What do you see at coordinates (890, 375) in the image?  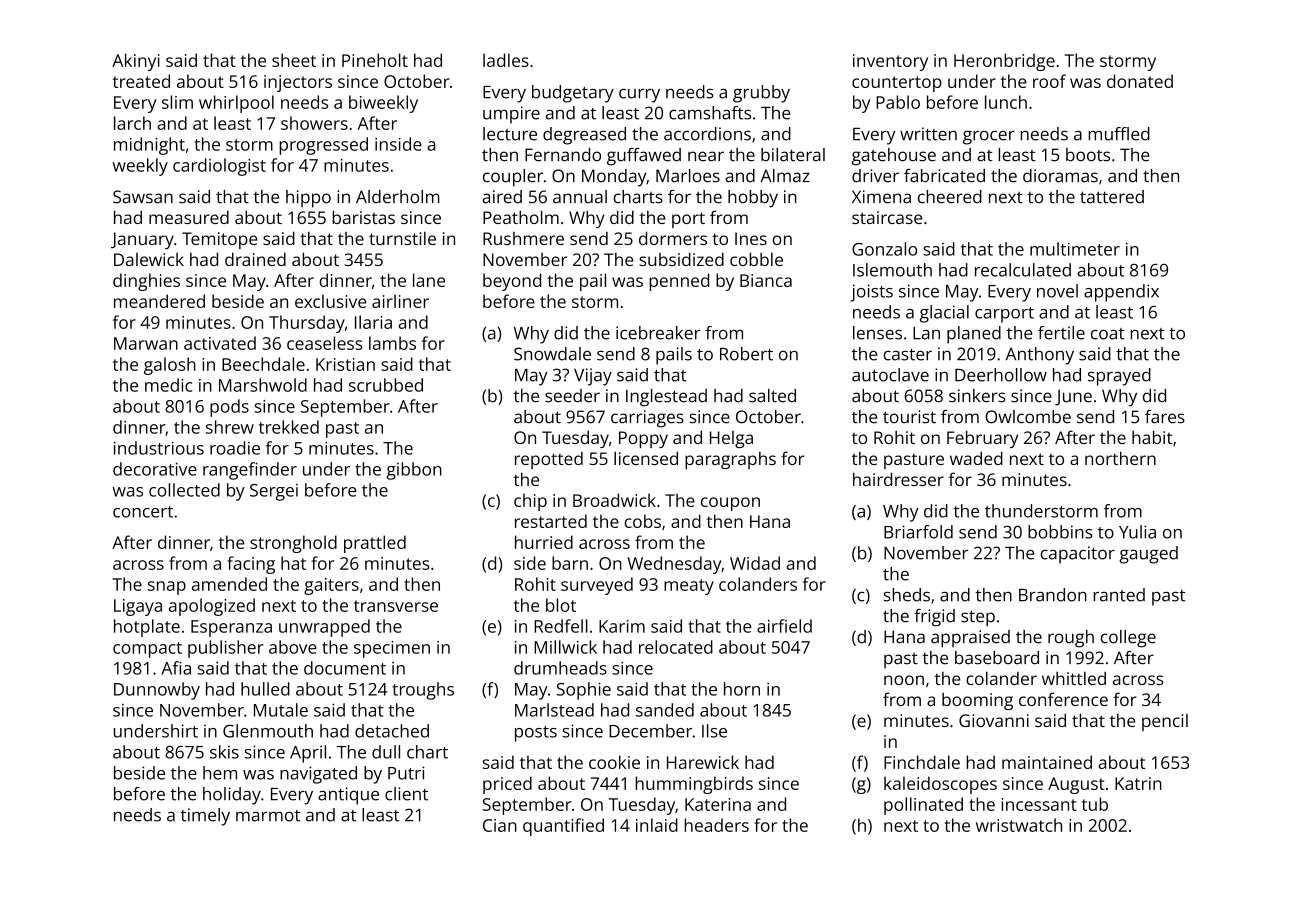 I see `autoclave` at bounding box center [890, 375].
